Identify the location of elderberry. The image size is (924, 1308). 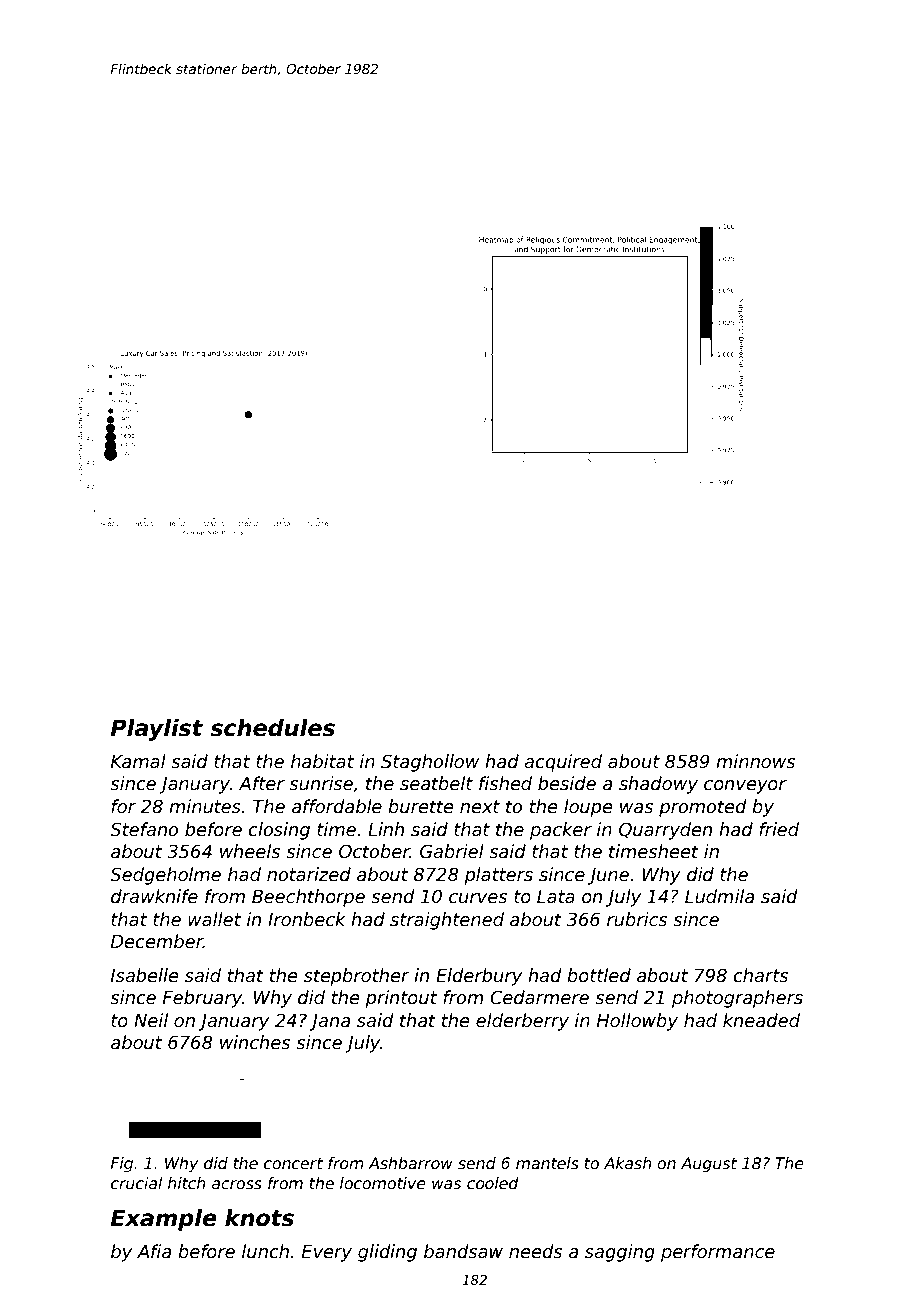
(522, 1022).
